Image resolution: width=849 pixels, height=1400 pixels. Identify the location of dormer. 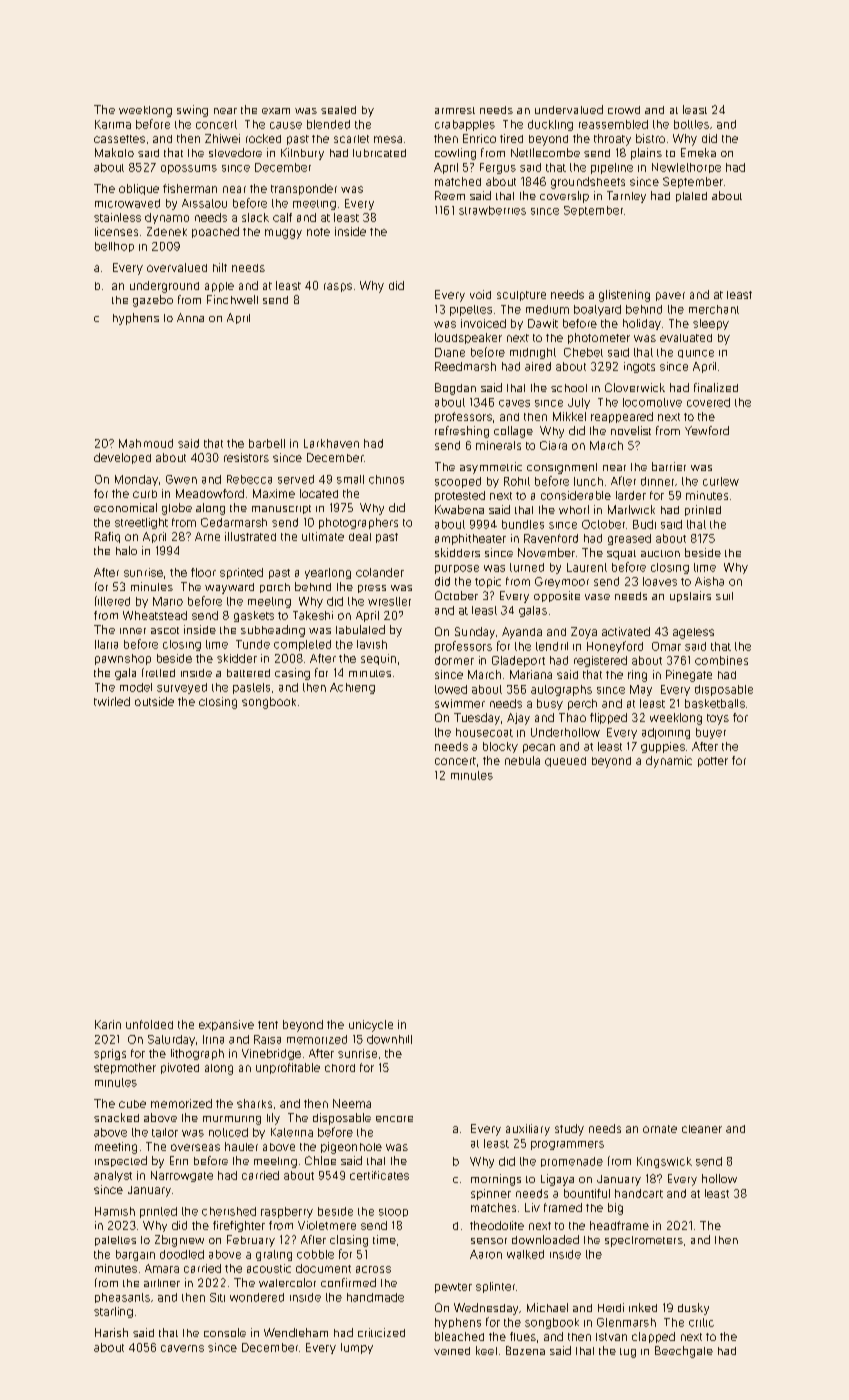
(454, 660).
